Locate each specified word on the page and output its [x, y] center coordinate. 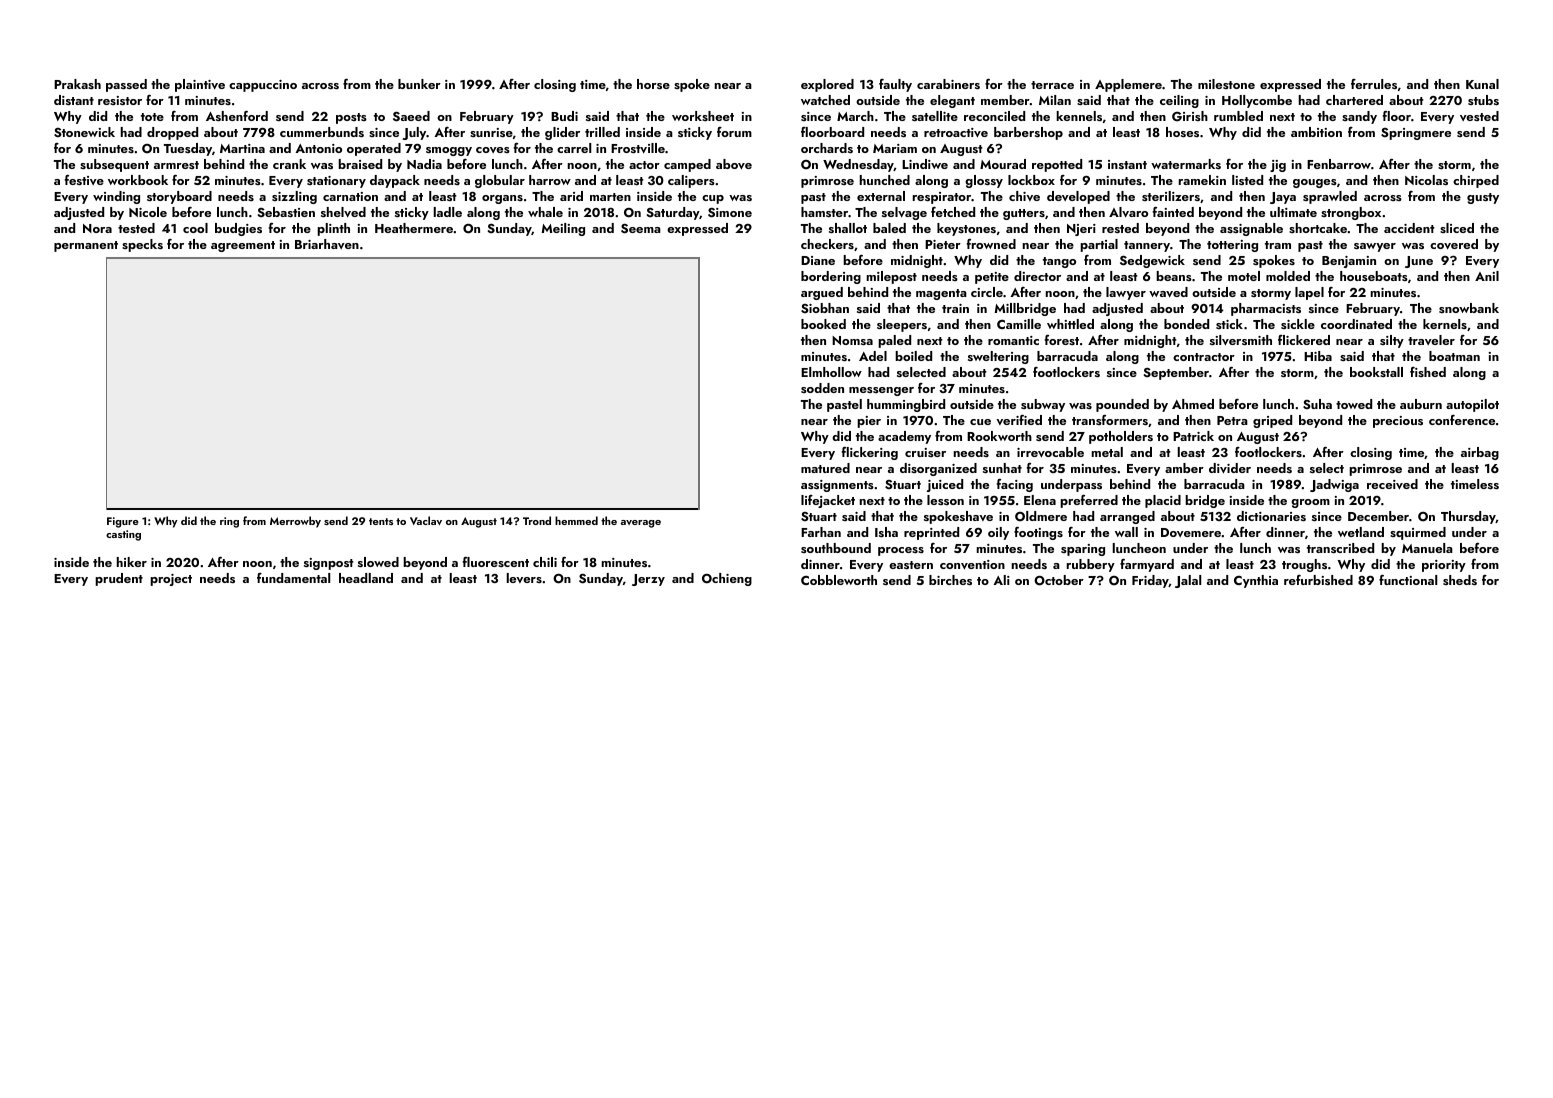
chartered [1354, 100]
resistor [120, 100]
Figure [123, 522]
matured [825, 468]
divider [1230, 468]
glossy [984, 181]
